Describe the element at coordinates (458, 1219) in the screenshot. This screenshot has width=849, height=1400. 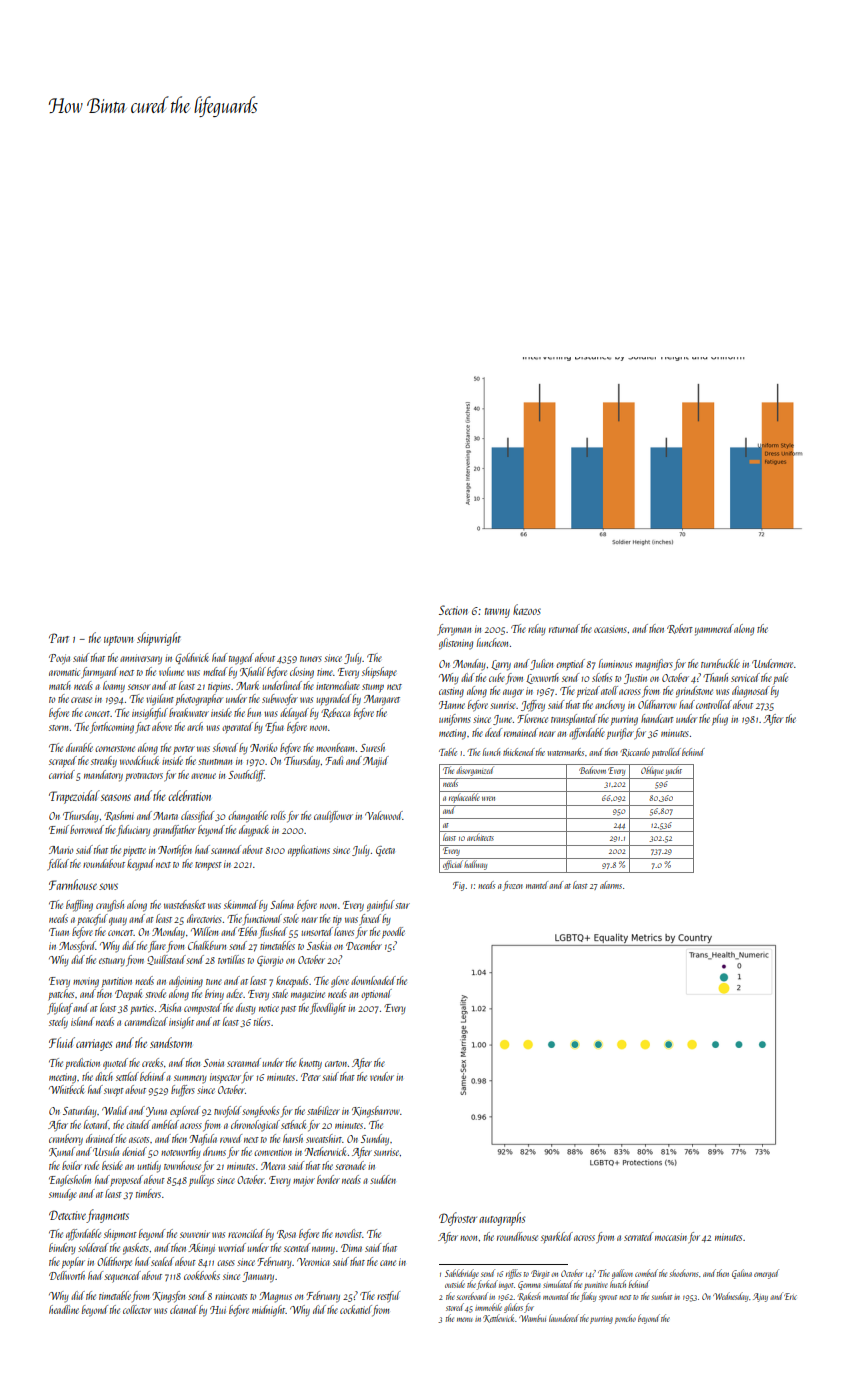
I see `Defroster` at that location.
